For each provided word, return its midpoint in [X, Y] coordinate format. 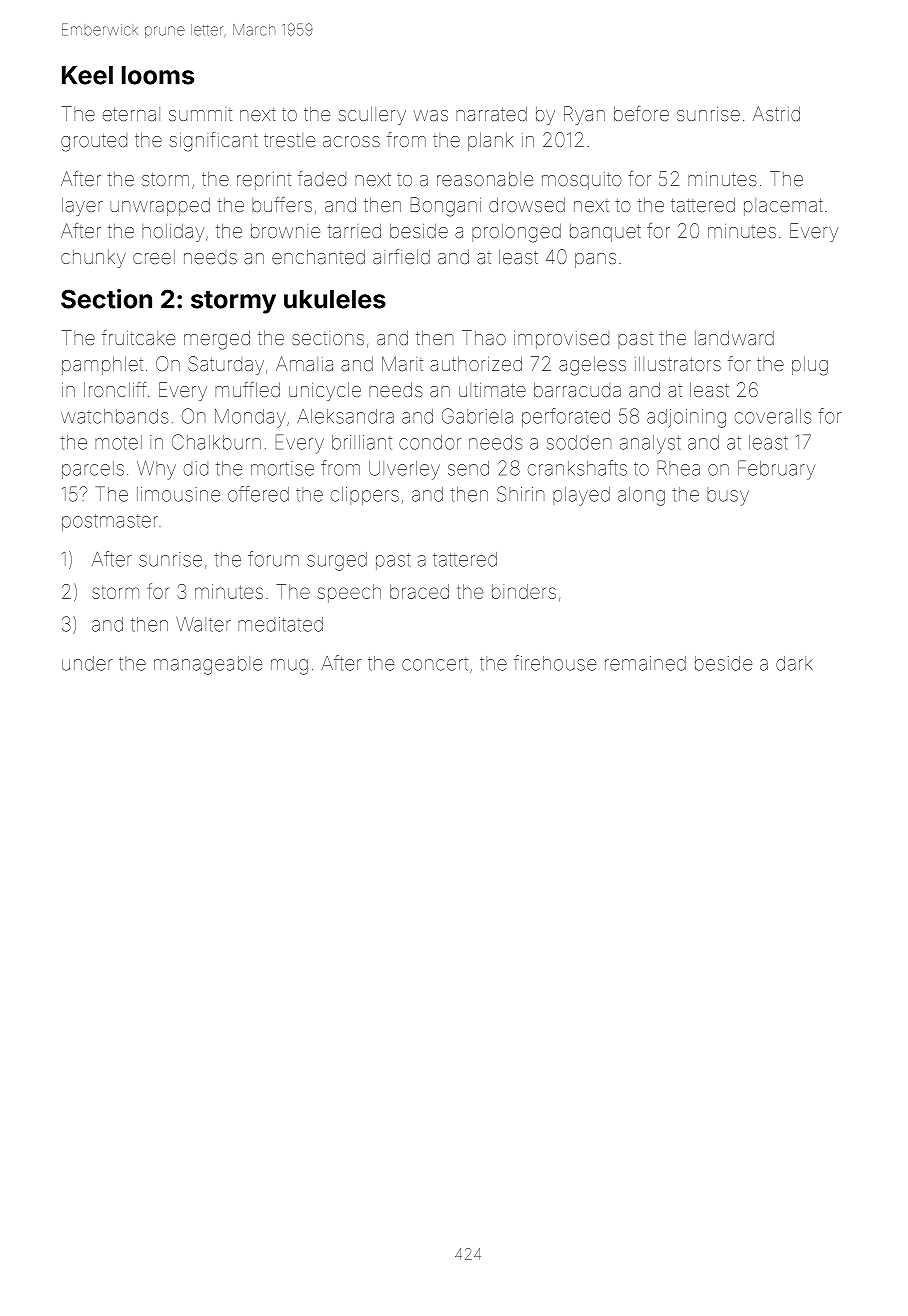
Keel [87, 75]
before [641, 113]
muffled [247, 389]
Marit [402, 363]
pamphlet [102, 365]
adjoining [686, 418]
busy [728, 496]
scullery [372, 115]
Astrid [776, 113]
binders [524, 591]
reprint [264, 181]
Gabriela [477, 416]
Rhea [679, 468]
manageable [208, 665]
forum [273, 559]
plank [490, 141]
